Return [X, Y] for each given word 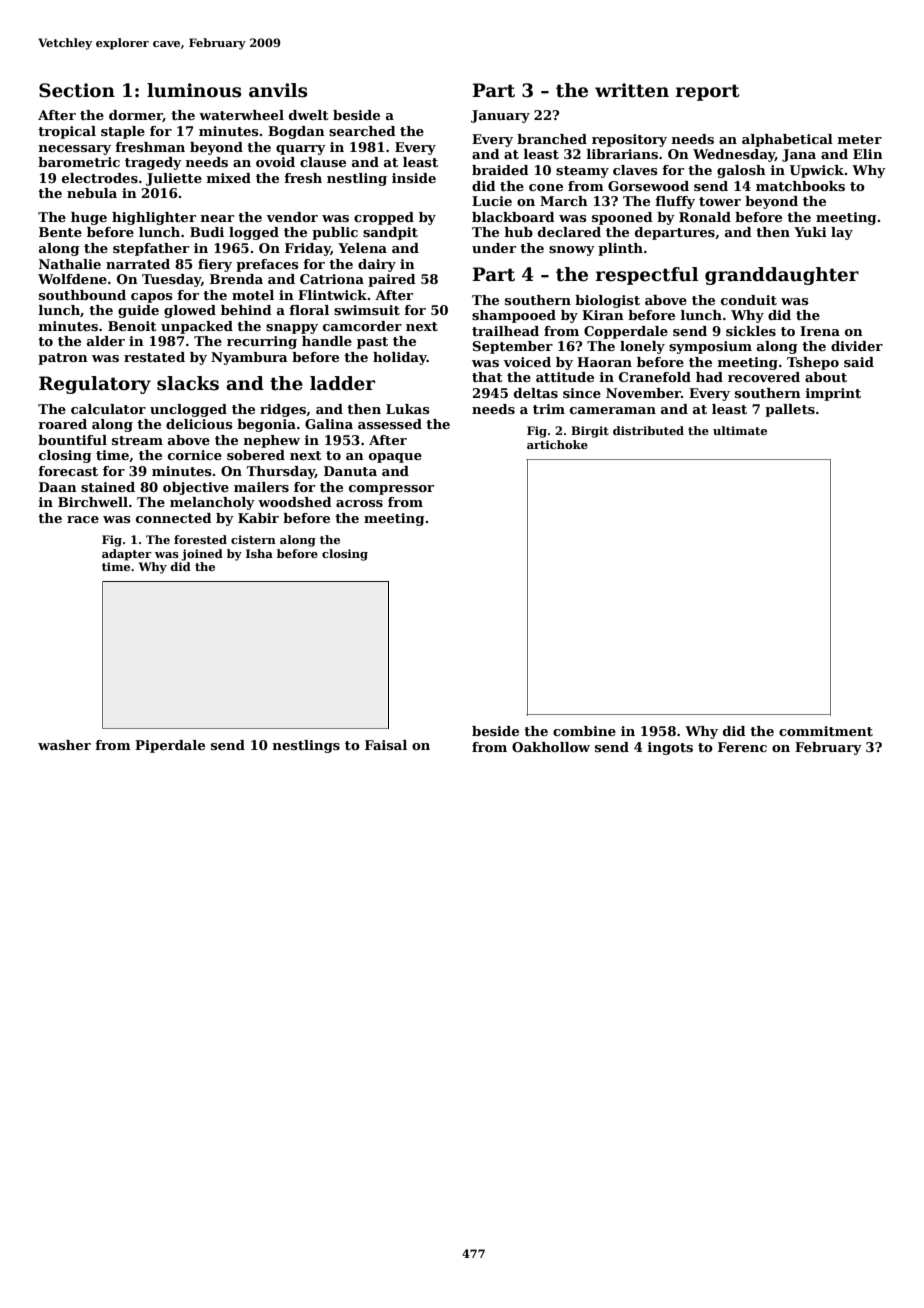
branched [552, 139]
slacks [188, 383]
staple [123, 132]
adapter [127, 555]
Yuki [810, 232]
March [564, 201]
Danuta [350, 471]
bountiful [72, 440]
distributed [648, 430]
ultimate [740, 430]
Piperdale [170, 746]
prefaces [267, 265]
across [359, 503]
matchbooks [800, 186]
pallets [790, 410]
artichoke [557, 444]
